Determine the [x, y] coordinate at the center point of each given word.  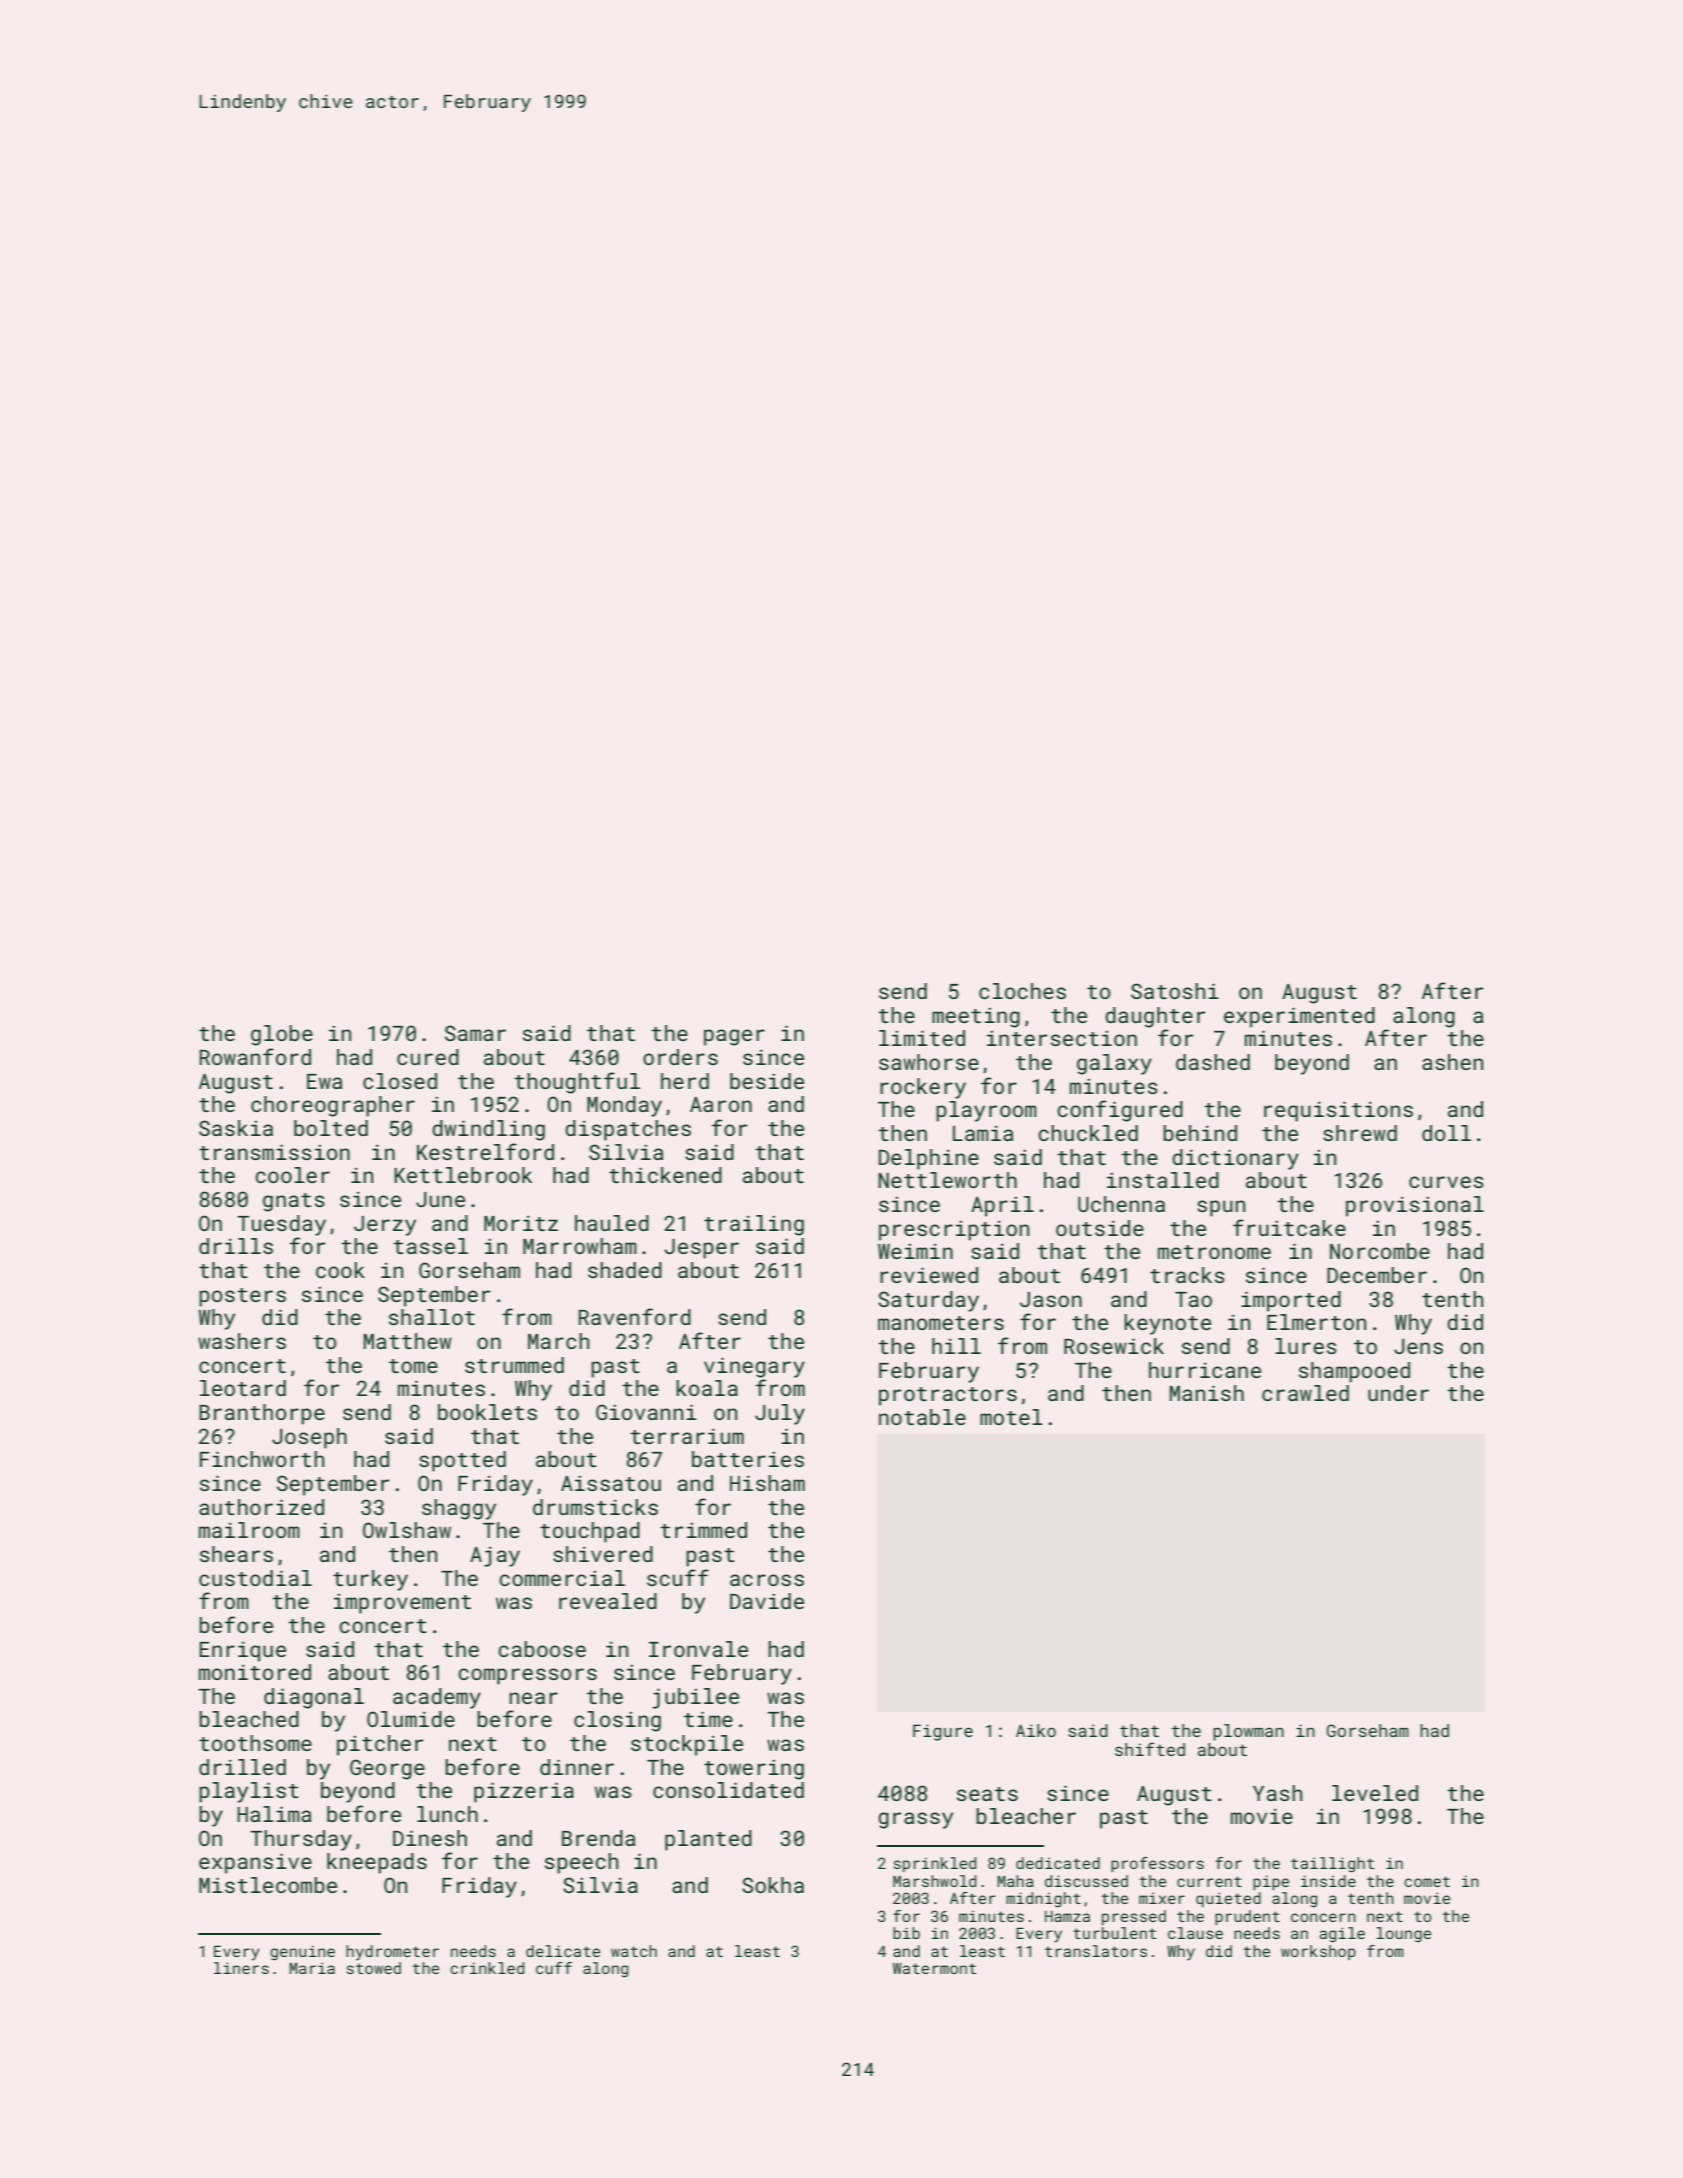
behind [1200, 1133]
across [767, 1580]
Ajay [495, 1557]
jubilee [696, 1698]
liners [241, 1968]
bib [906, 1933]
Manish [1207, 1393]
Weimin [915, 1251]
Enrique [243, 1651]
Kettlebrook [463, 1175]
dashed [1213, 1062]
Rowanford [255, 1056]
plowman [1248, 1732]
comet [1427, 1881]
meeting [976, 1017]
